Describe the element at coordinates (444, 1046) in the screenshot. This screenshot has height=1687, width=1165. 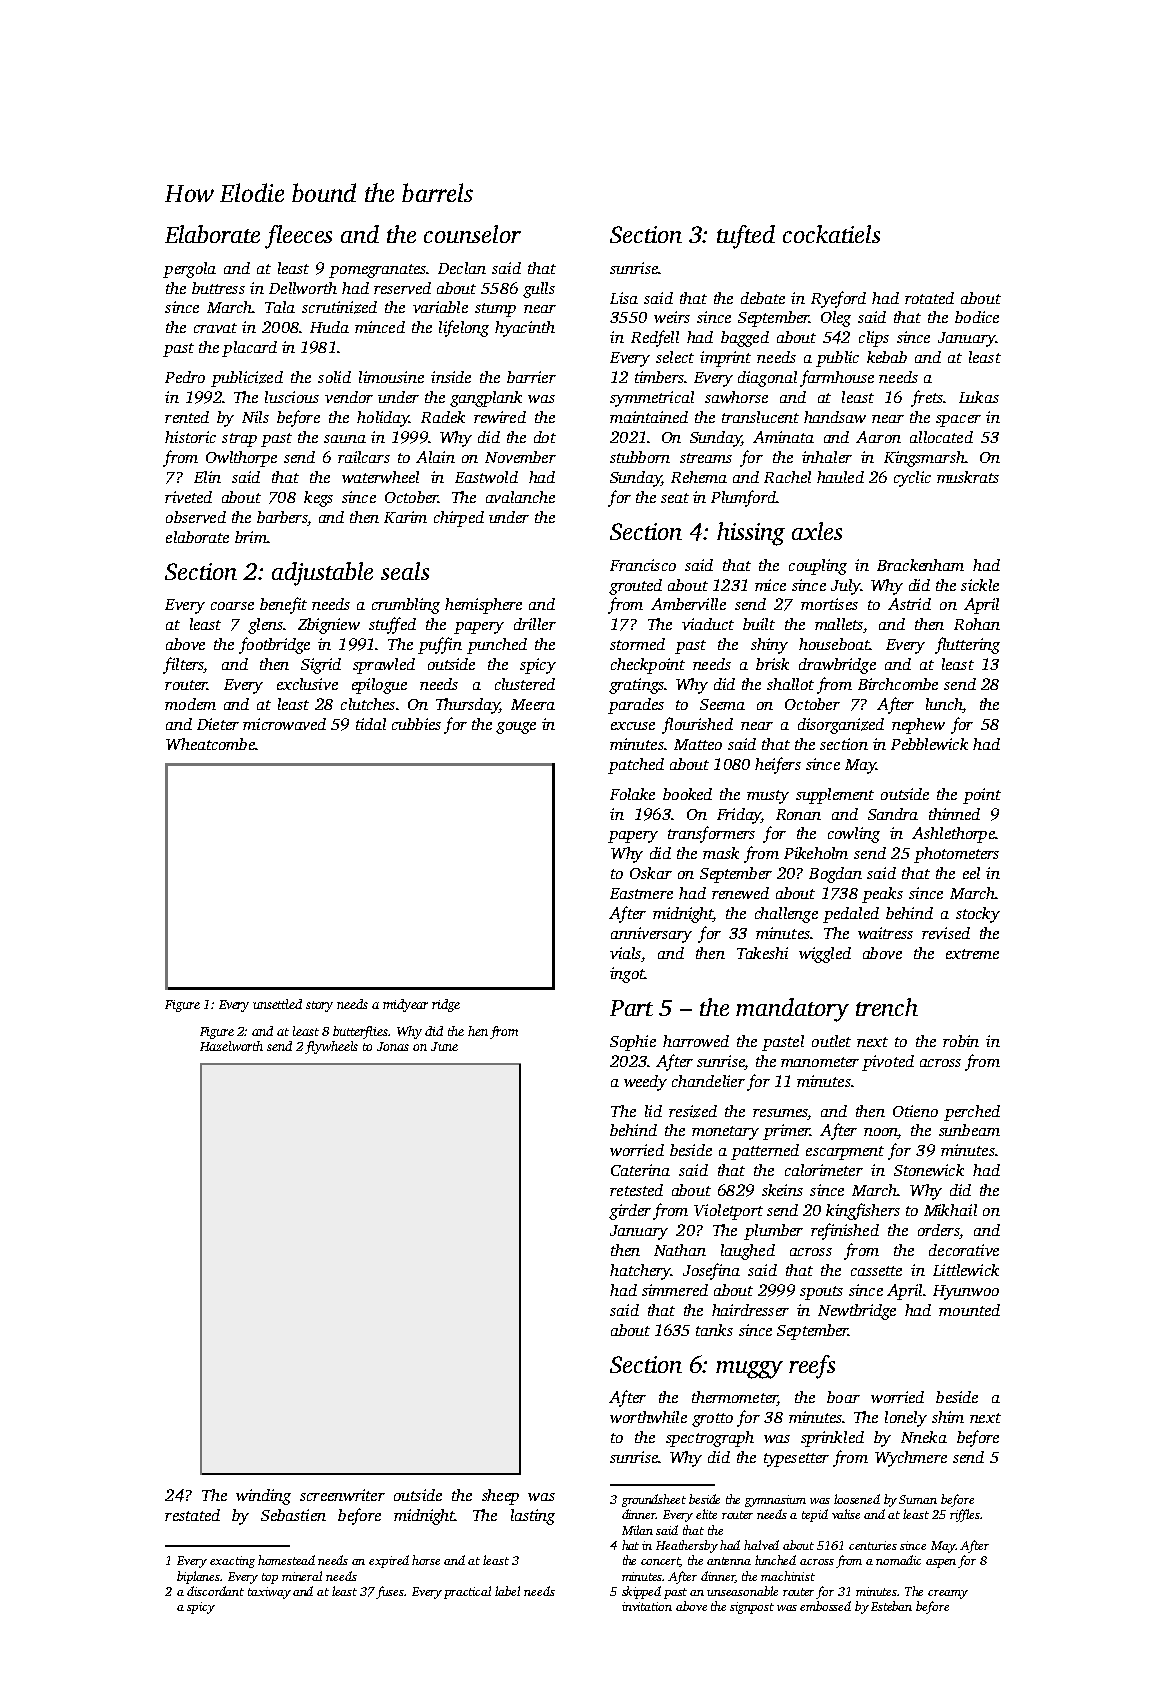
I see `June` at that location.
